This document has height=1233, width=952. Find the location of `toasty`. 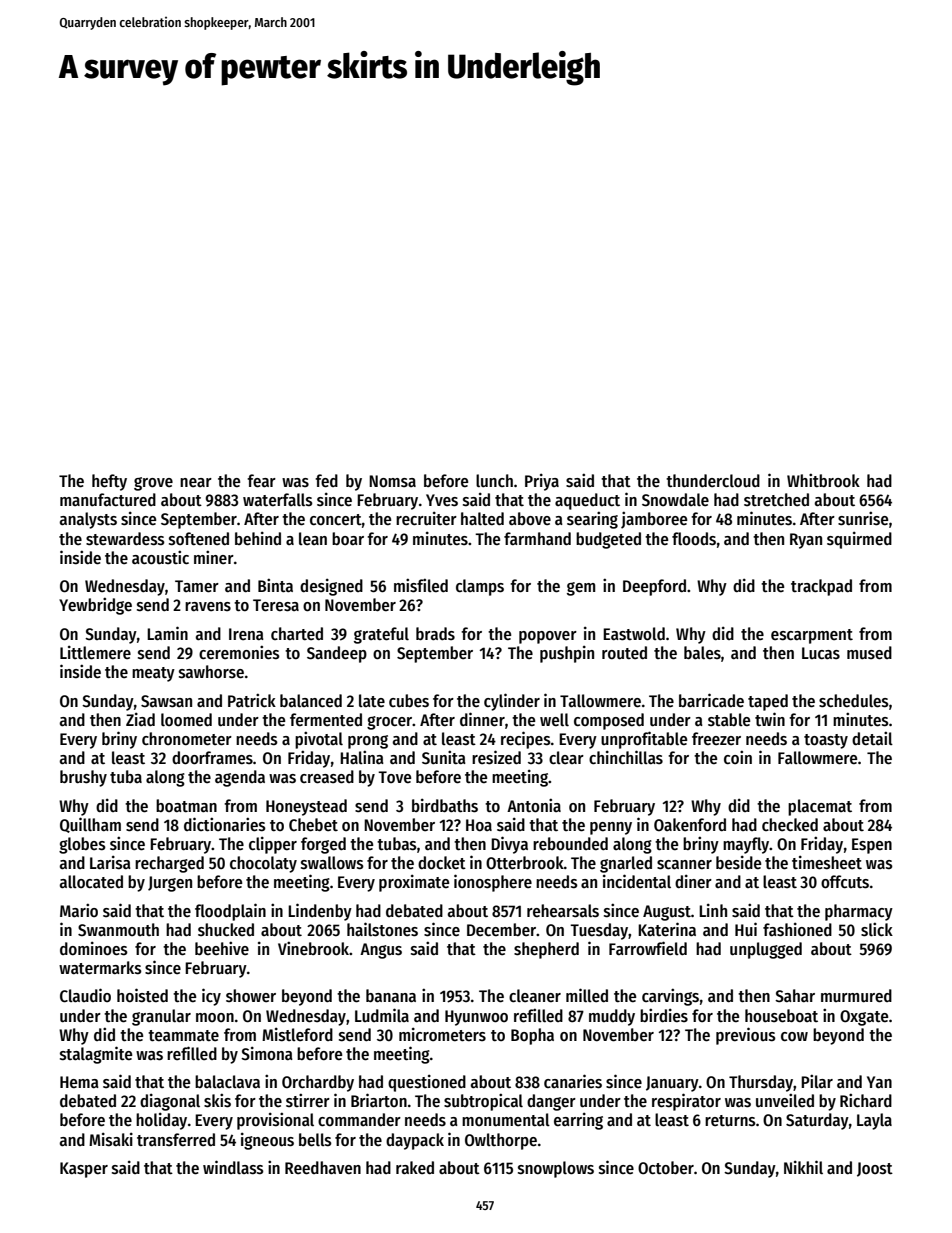

toasty is located at coordinates (826, 741).
